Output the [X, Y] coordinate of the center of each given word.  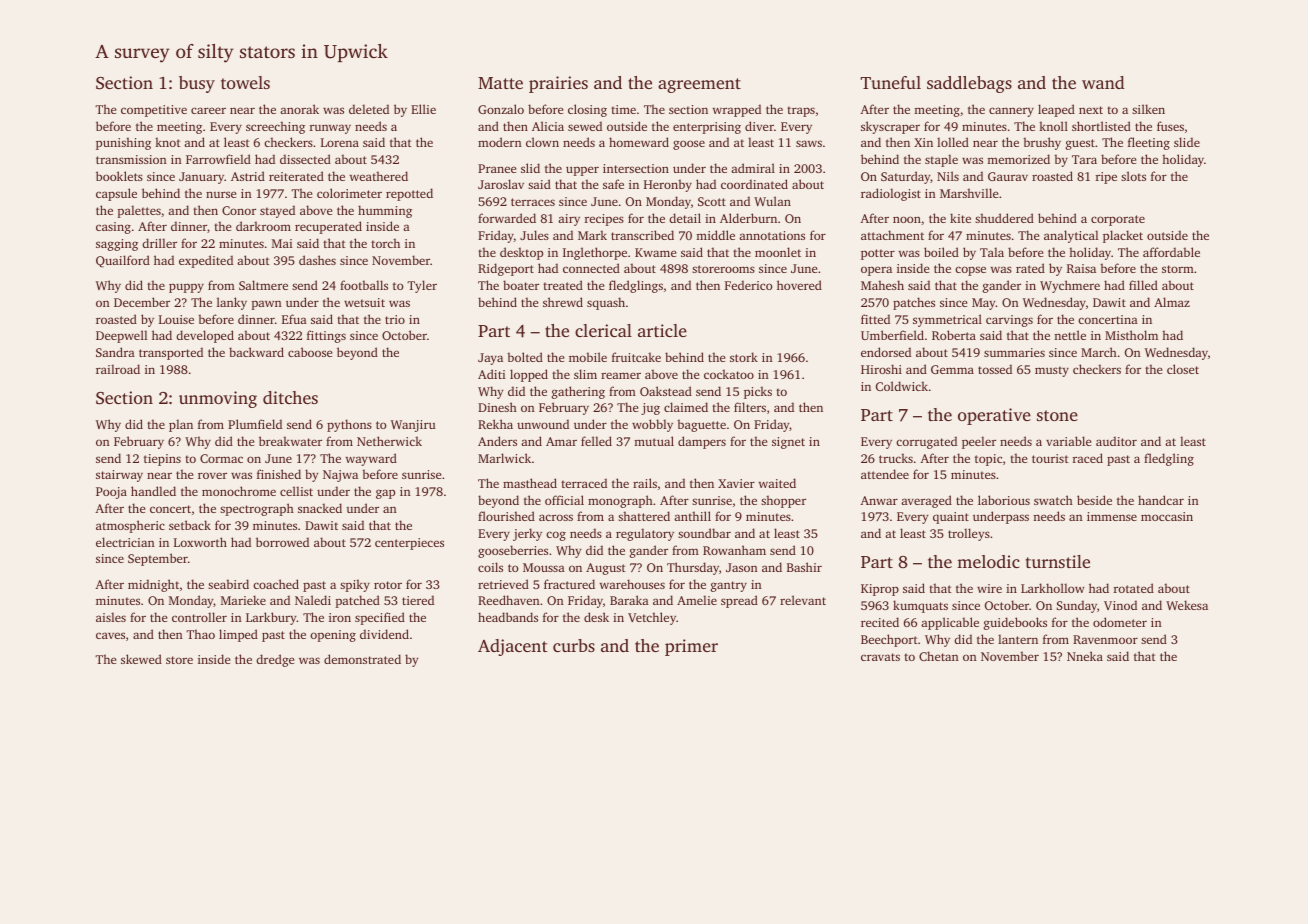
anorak [299, 109]
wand [1103, 82]
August [606, 569]
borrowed [282, 542]
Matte [500, 83]
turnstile [1058, 561]
